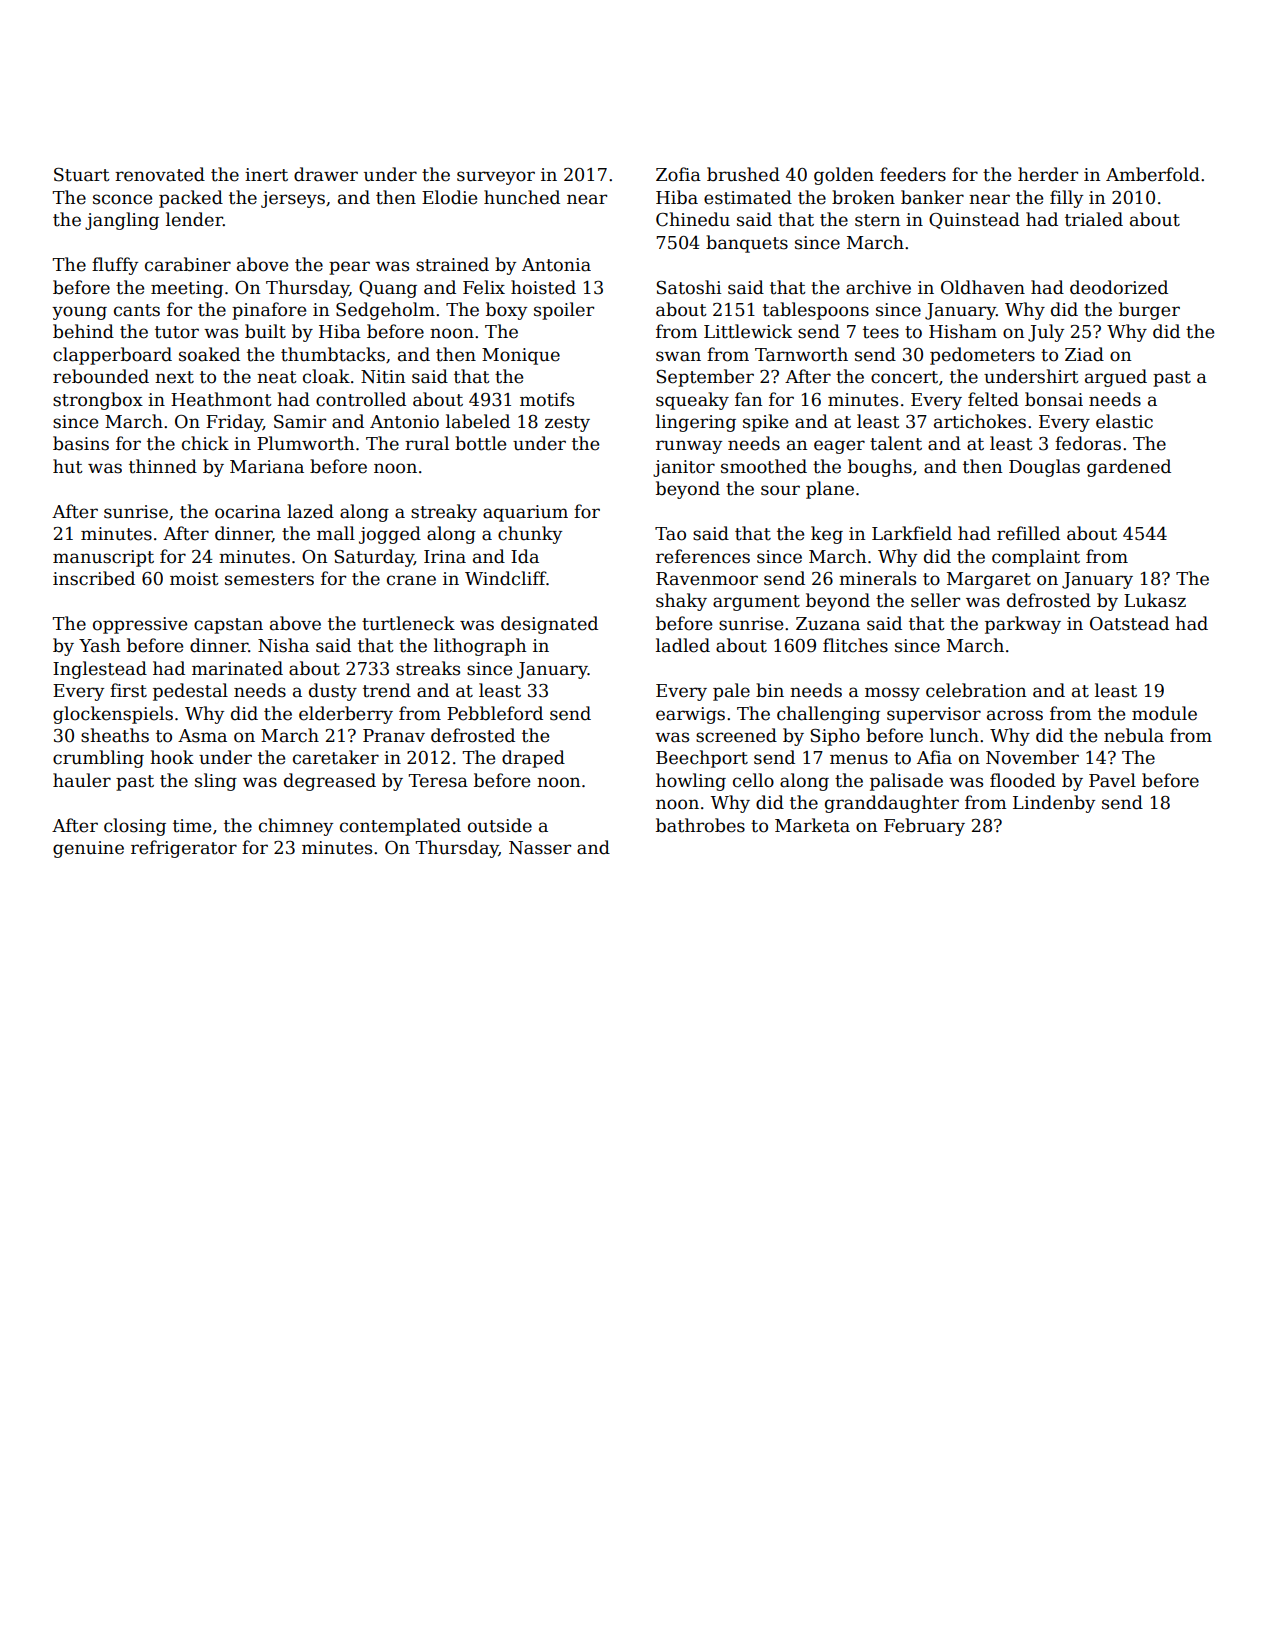 The image size is (1271, 1645). I want to click on inscribed, so click(94, 578).
